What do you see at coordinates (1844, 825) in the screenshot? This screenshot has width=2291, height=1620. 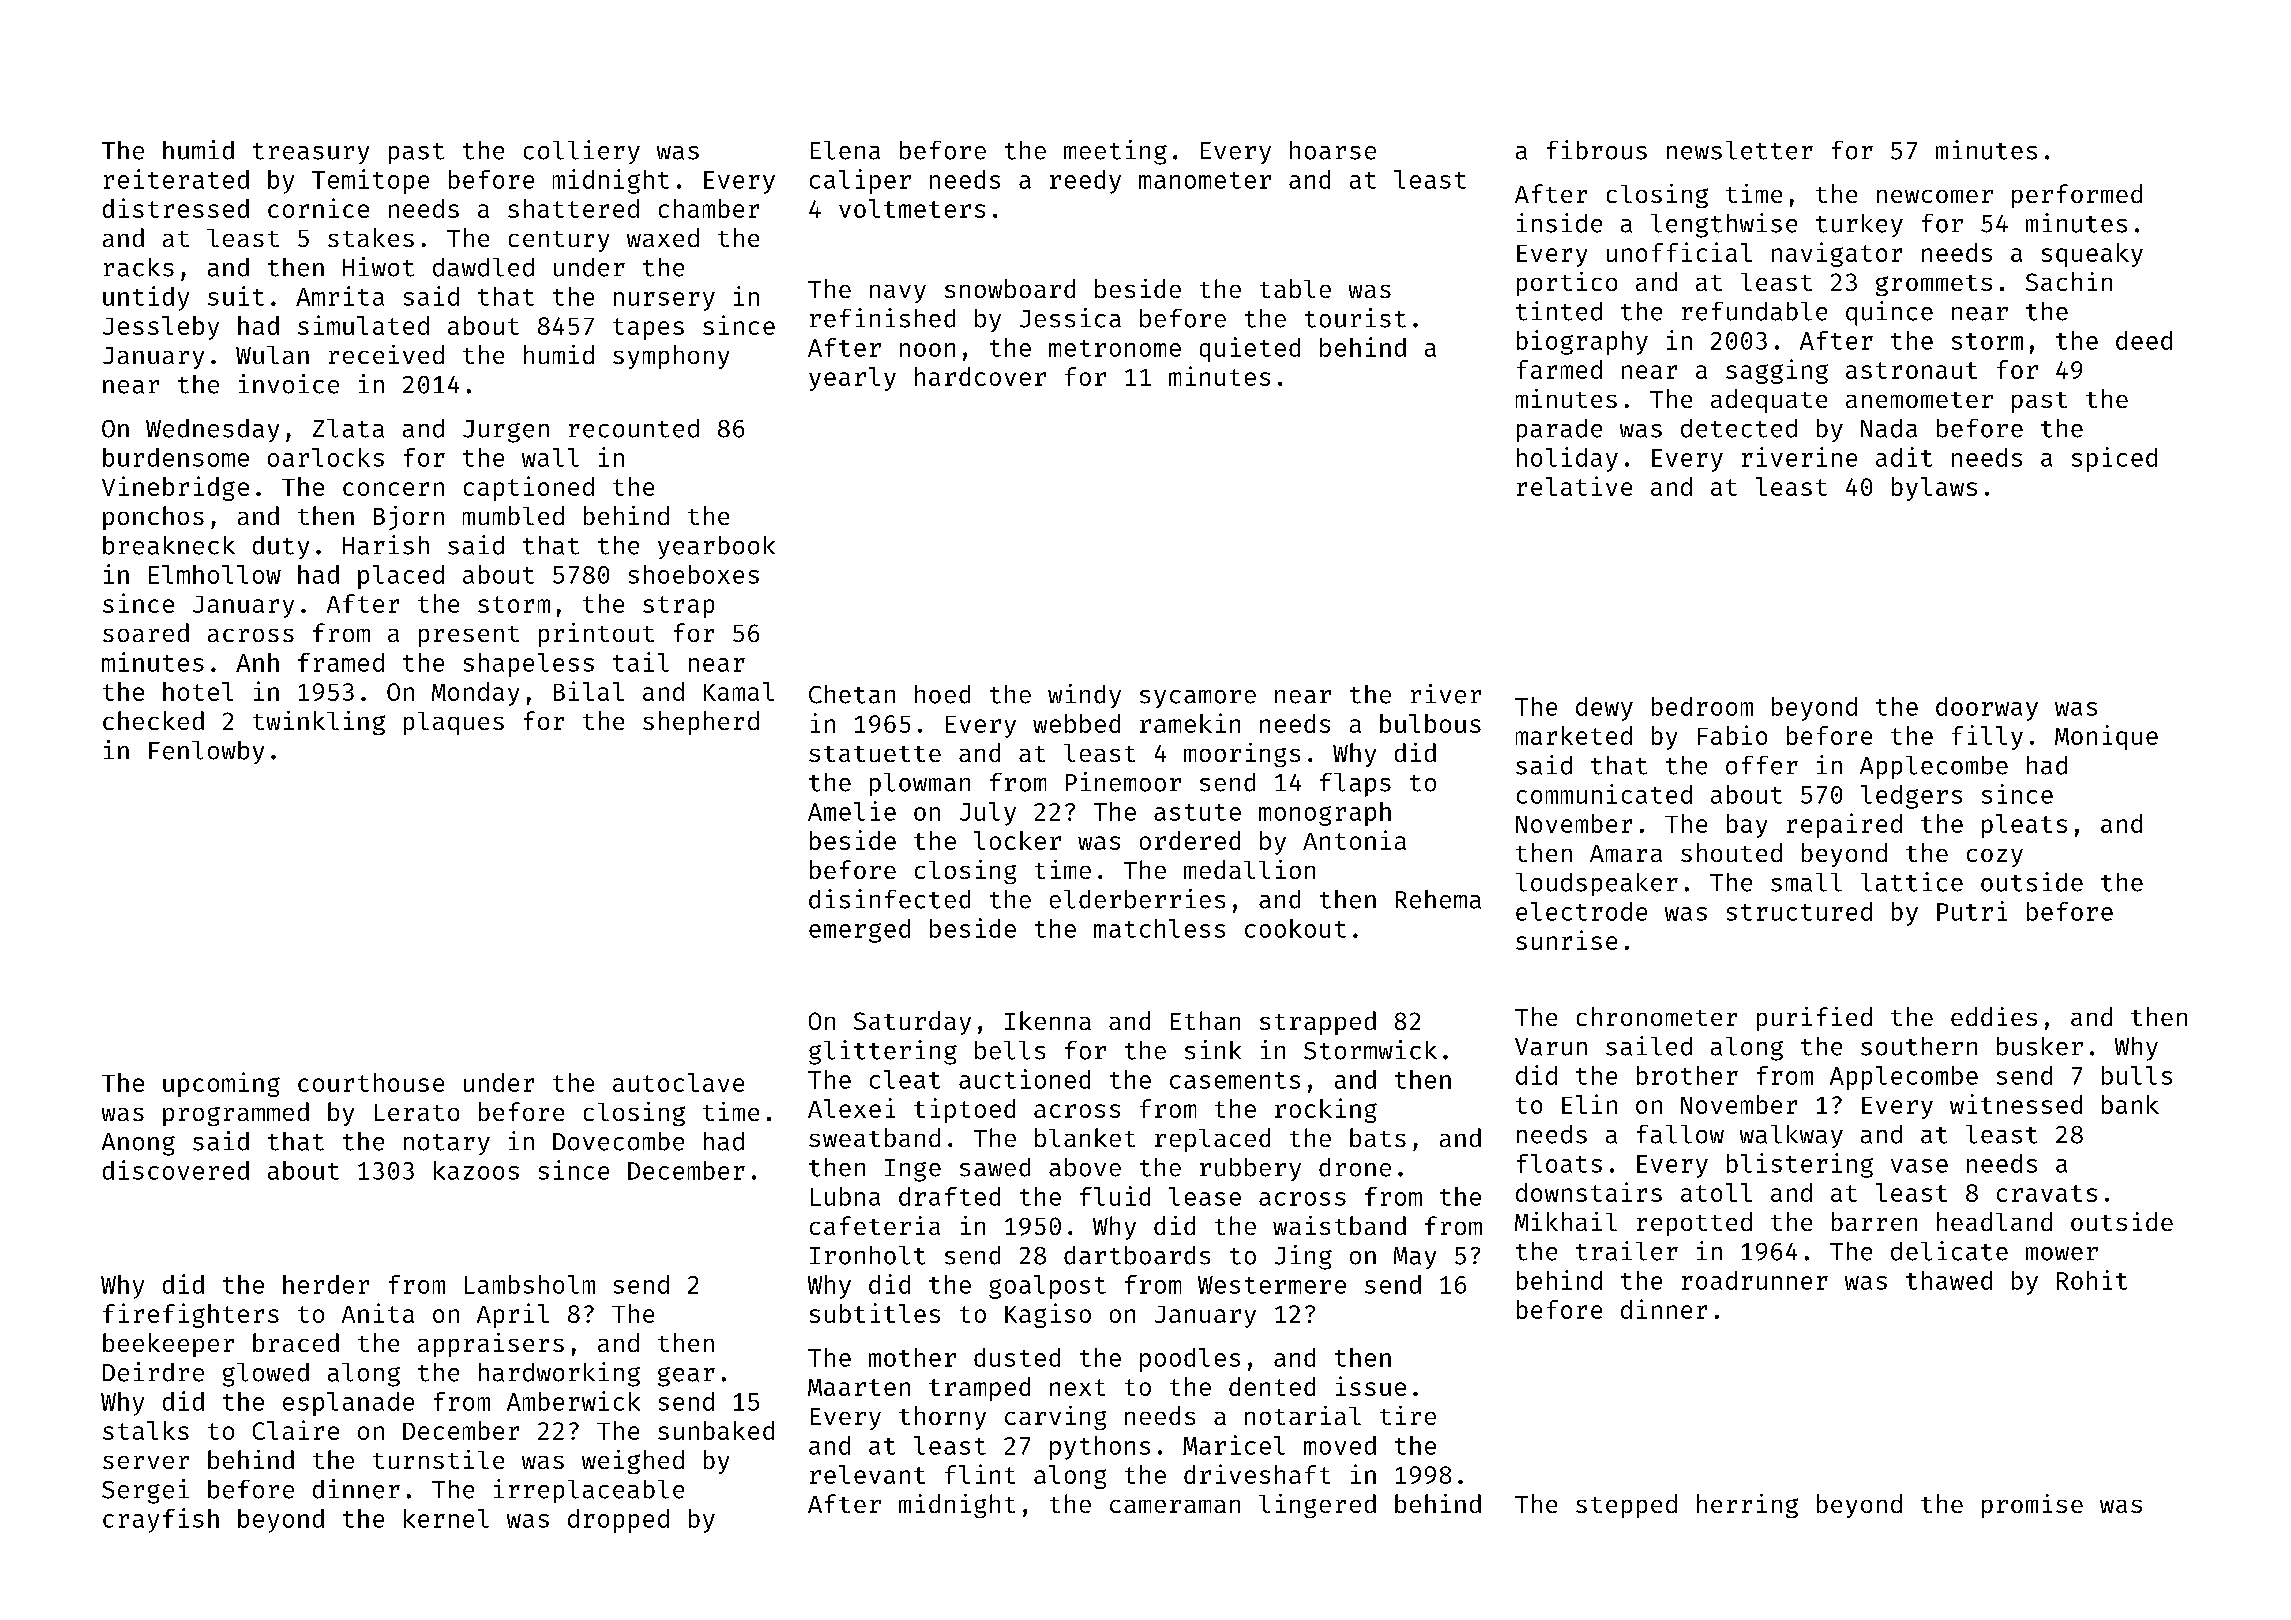 I see `repaired` at bounding box center [1844, 825].
